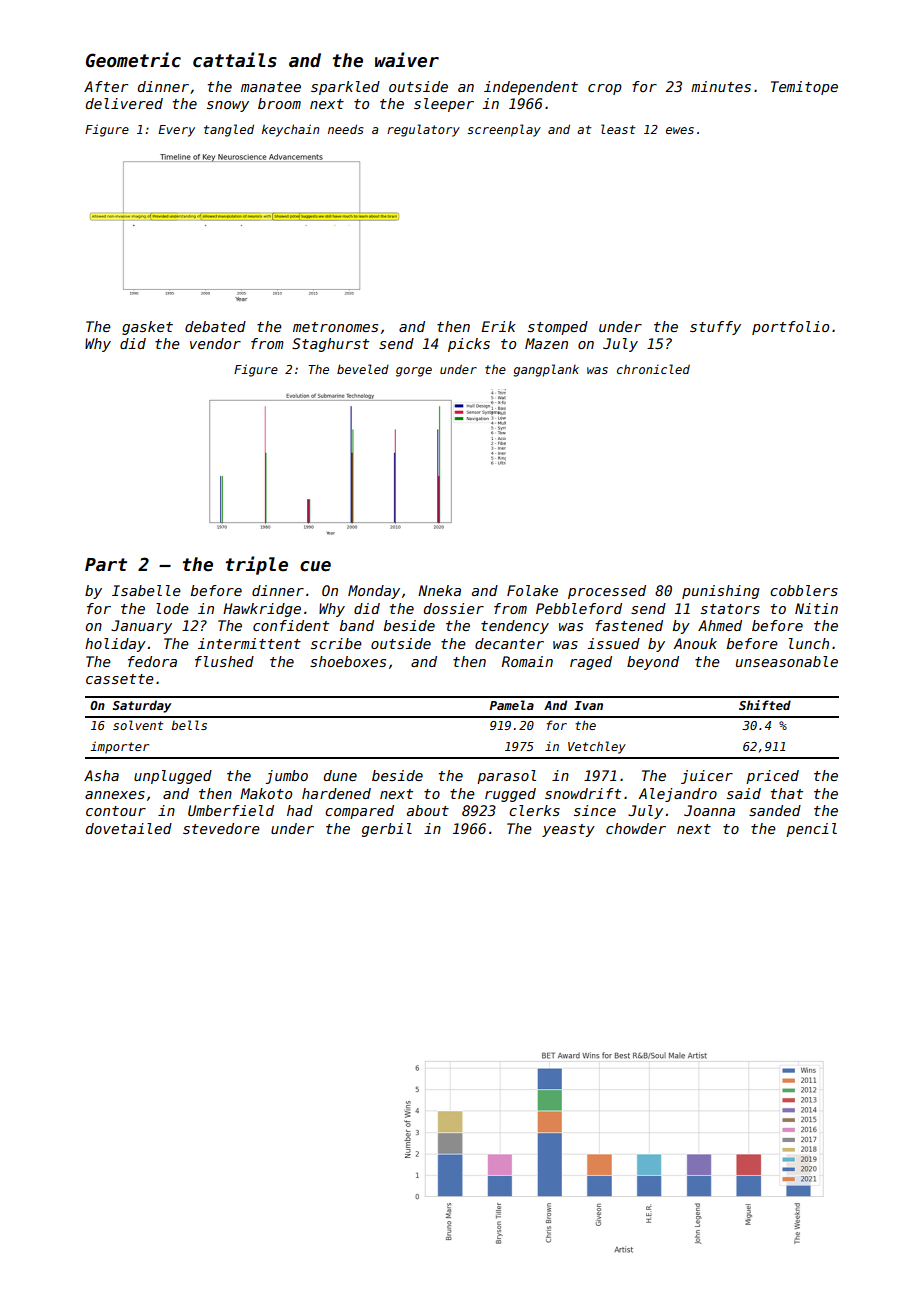 Image resolution: width=924 pixels, height=1314 pixels. I want to click on chowder, so click(636, 828).
